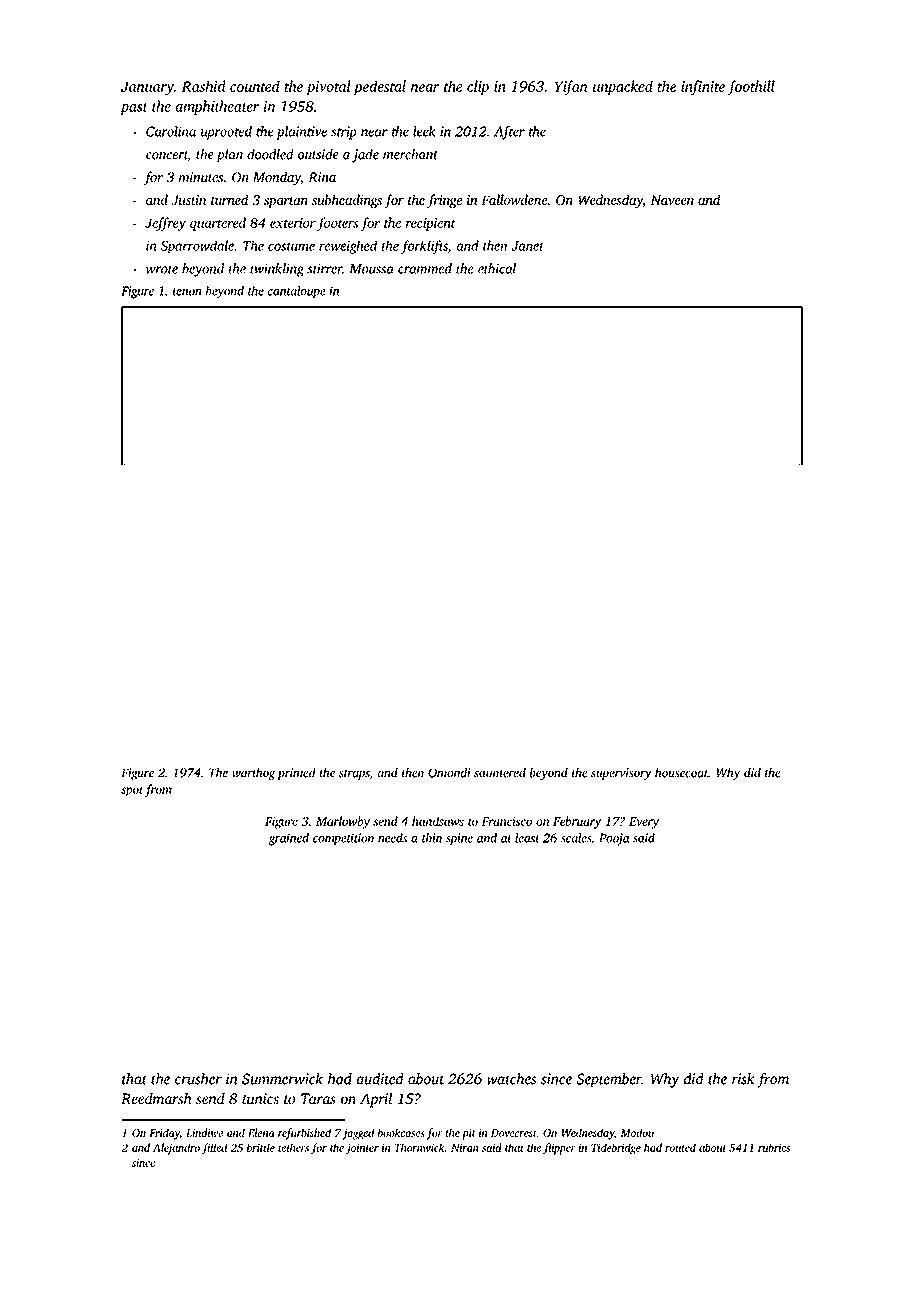  I want to click on forklifts, so click(424, 247).
